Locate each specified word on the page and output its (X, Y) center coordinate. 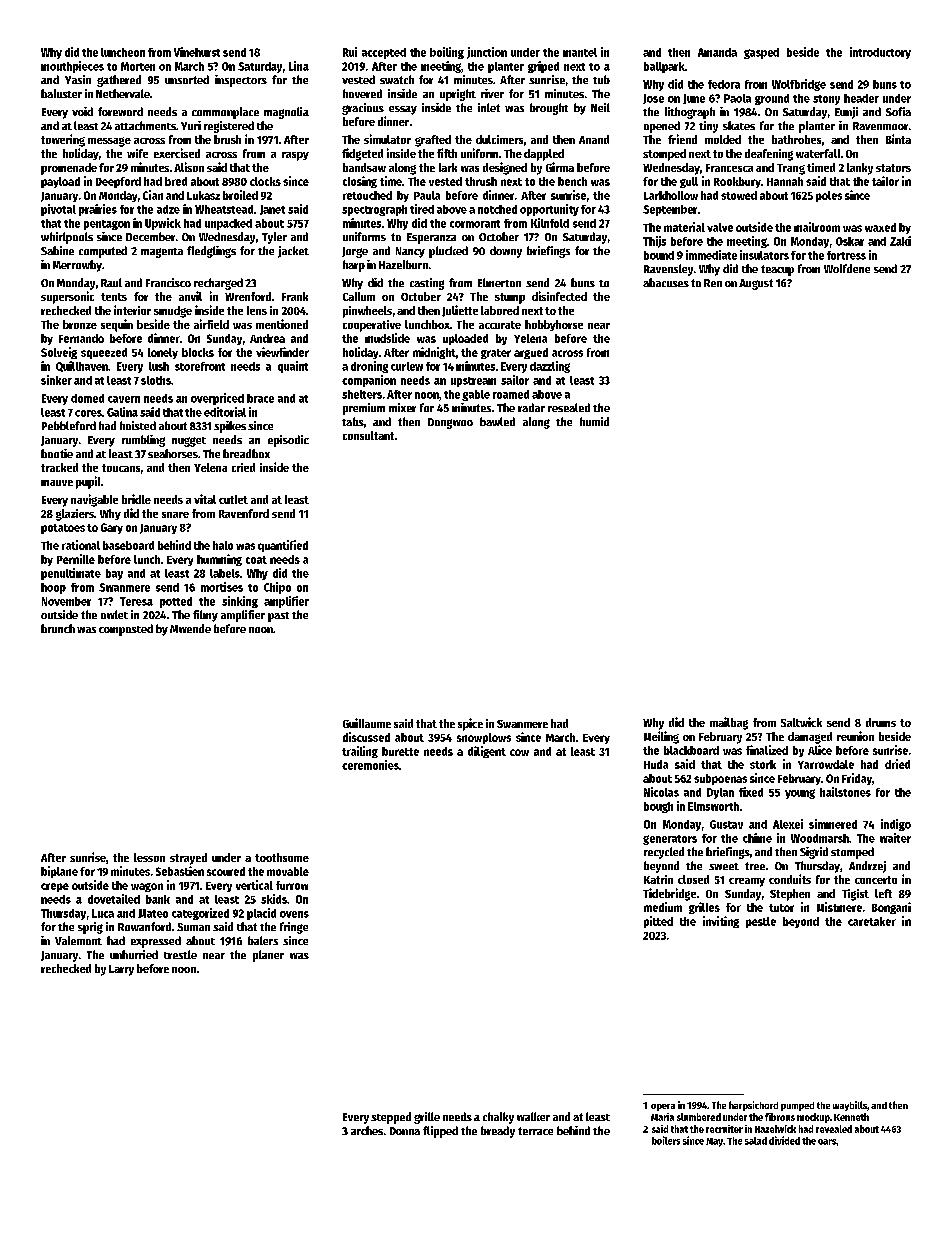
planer (268, 956)
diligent (487, 752)
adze (168, 209)
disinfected (559, 296)
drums (881, 722)
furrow (292, 885)
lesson (149, 857)
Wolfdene (847, 268)
